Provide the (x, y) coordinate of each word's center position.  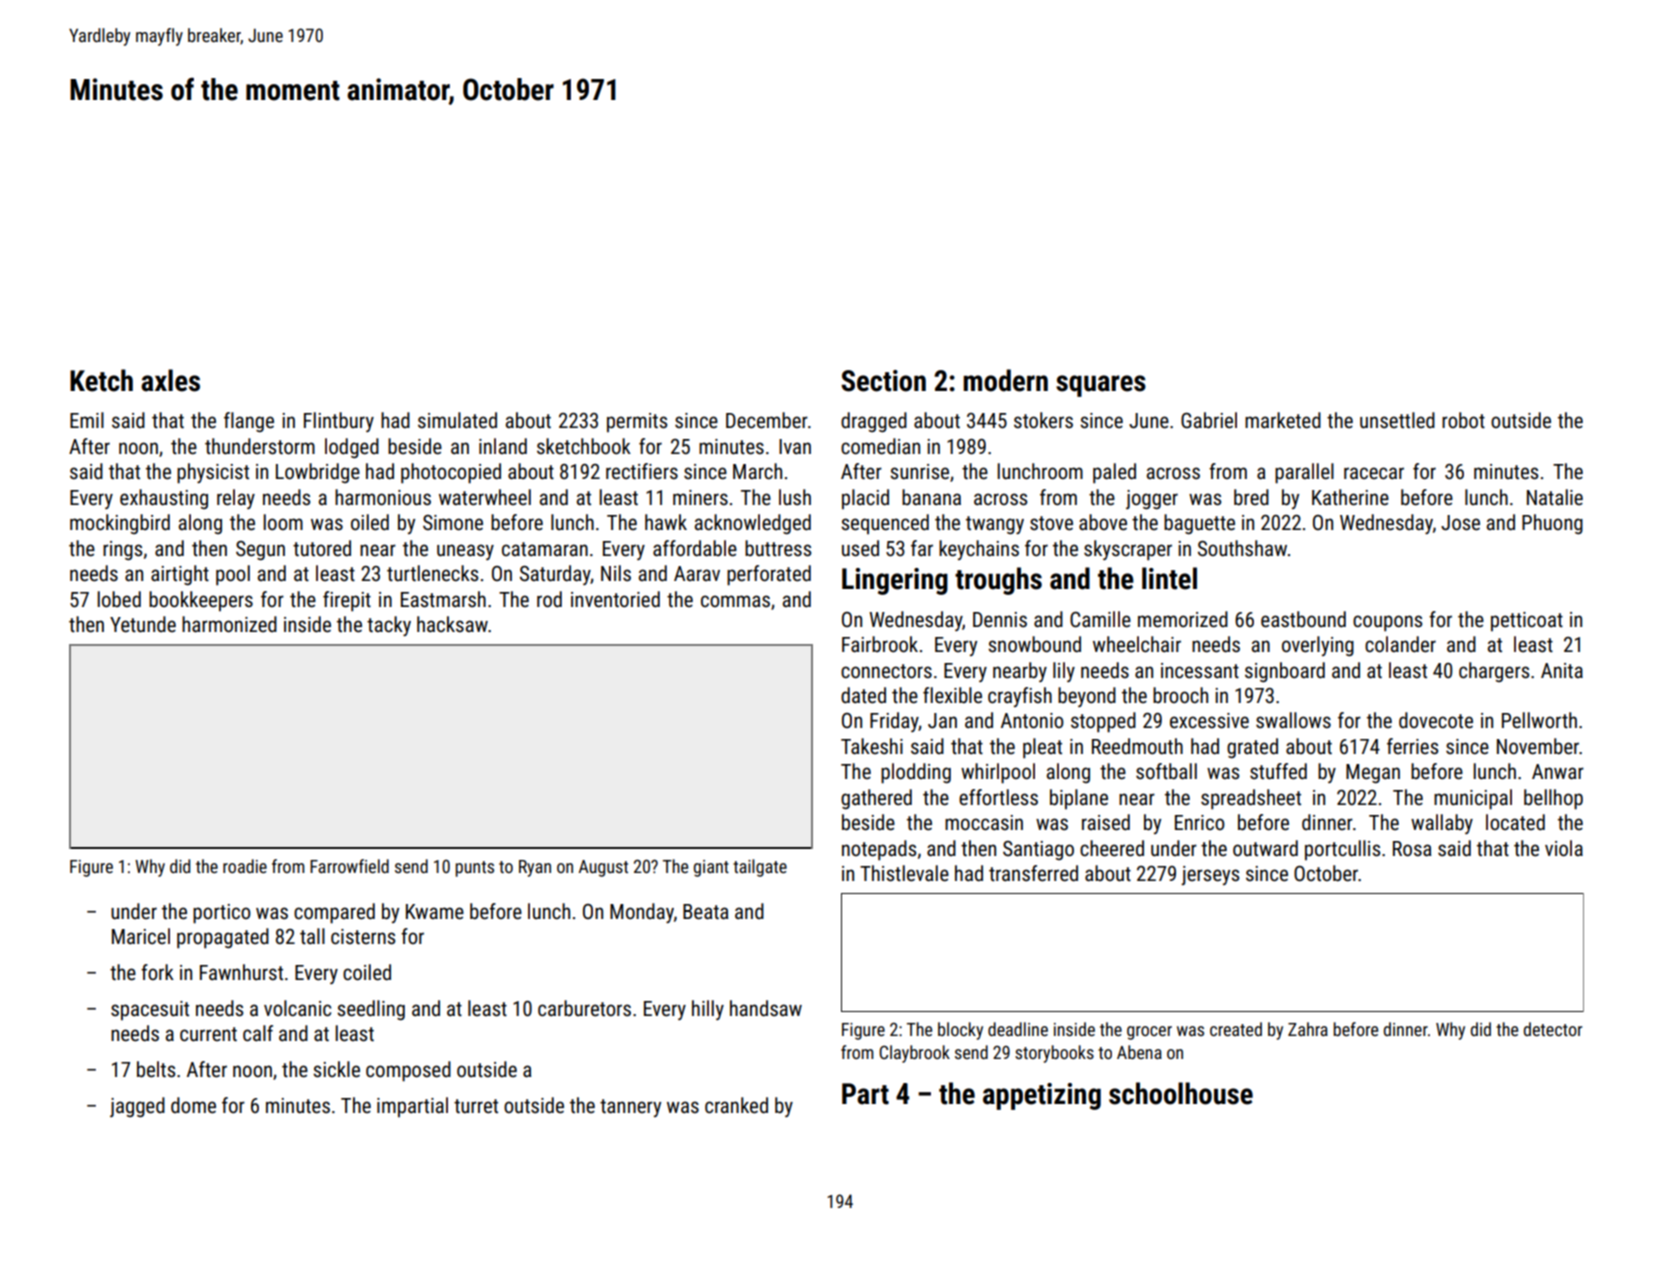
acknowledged (753, 524)
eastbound (1303, 619)
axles (170, 380)
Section (883, 381)
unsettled (1397, 420)
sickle (336, 1069)
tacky (389, 626)
